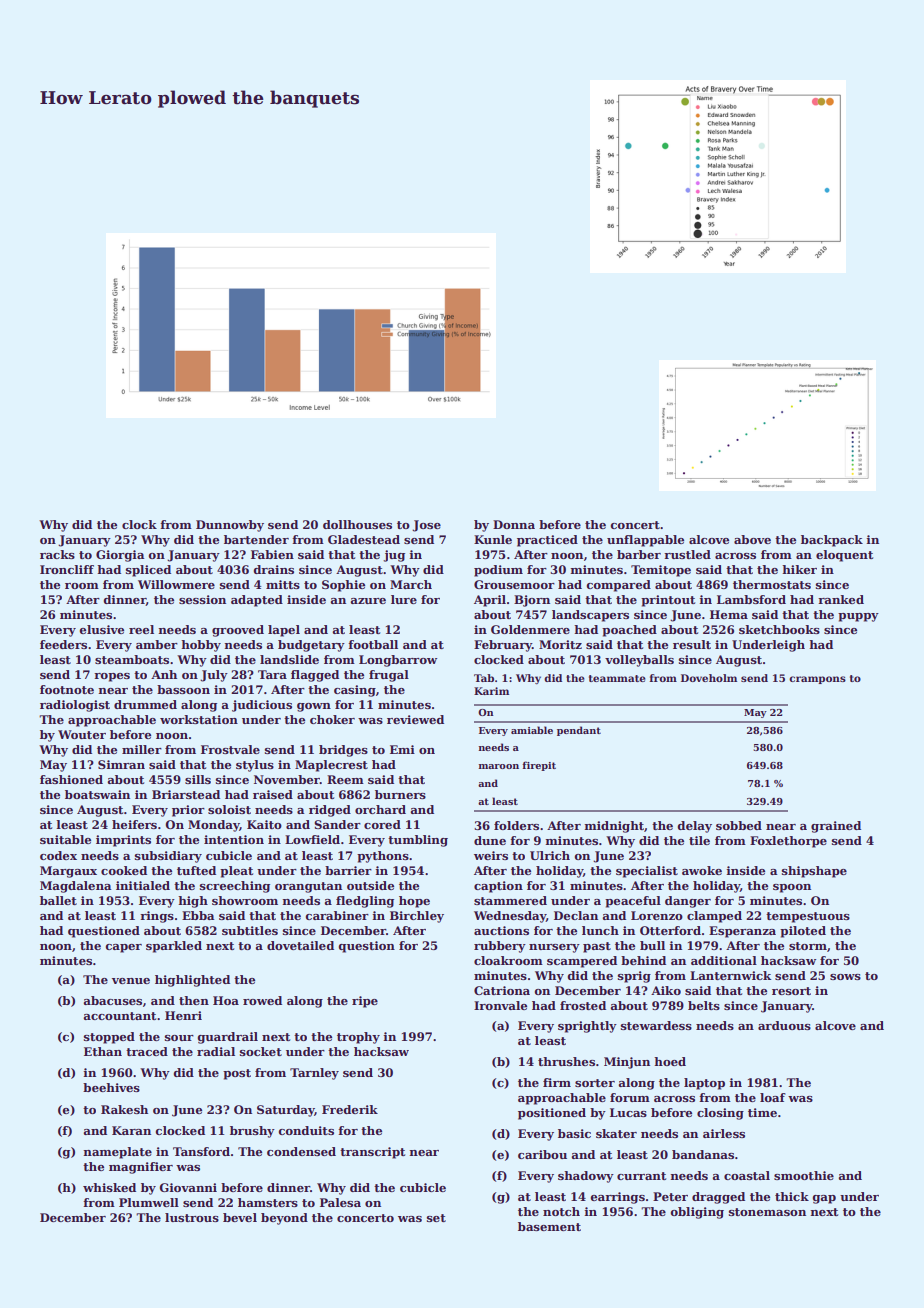  I want to click on stylus, so click(255, 766).
